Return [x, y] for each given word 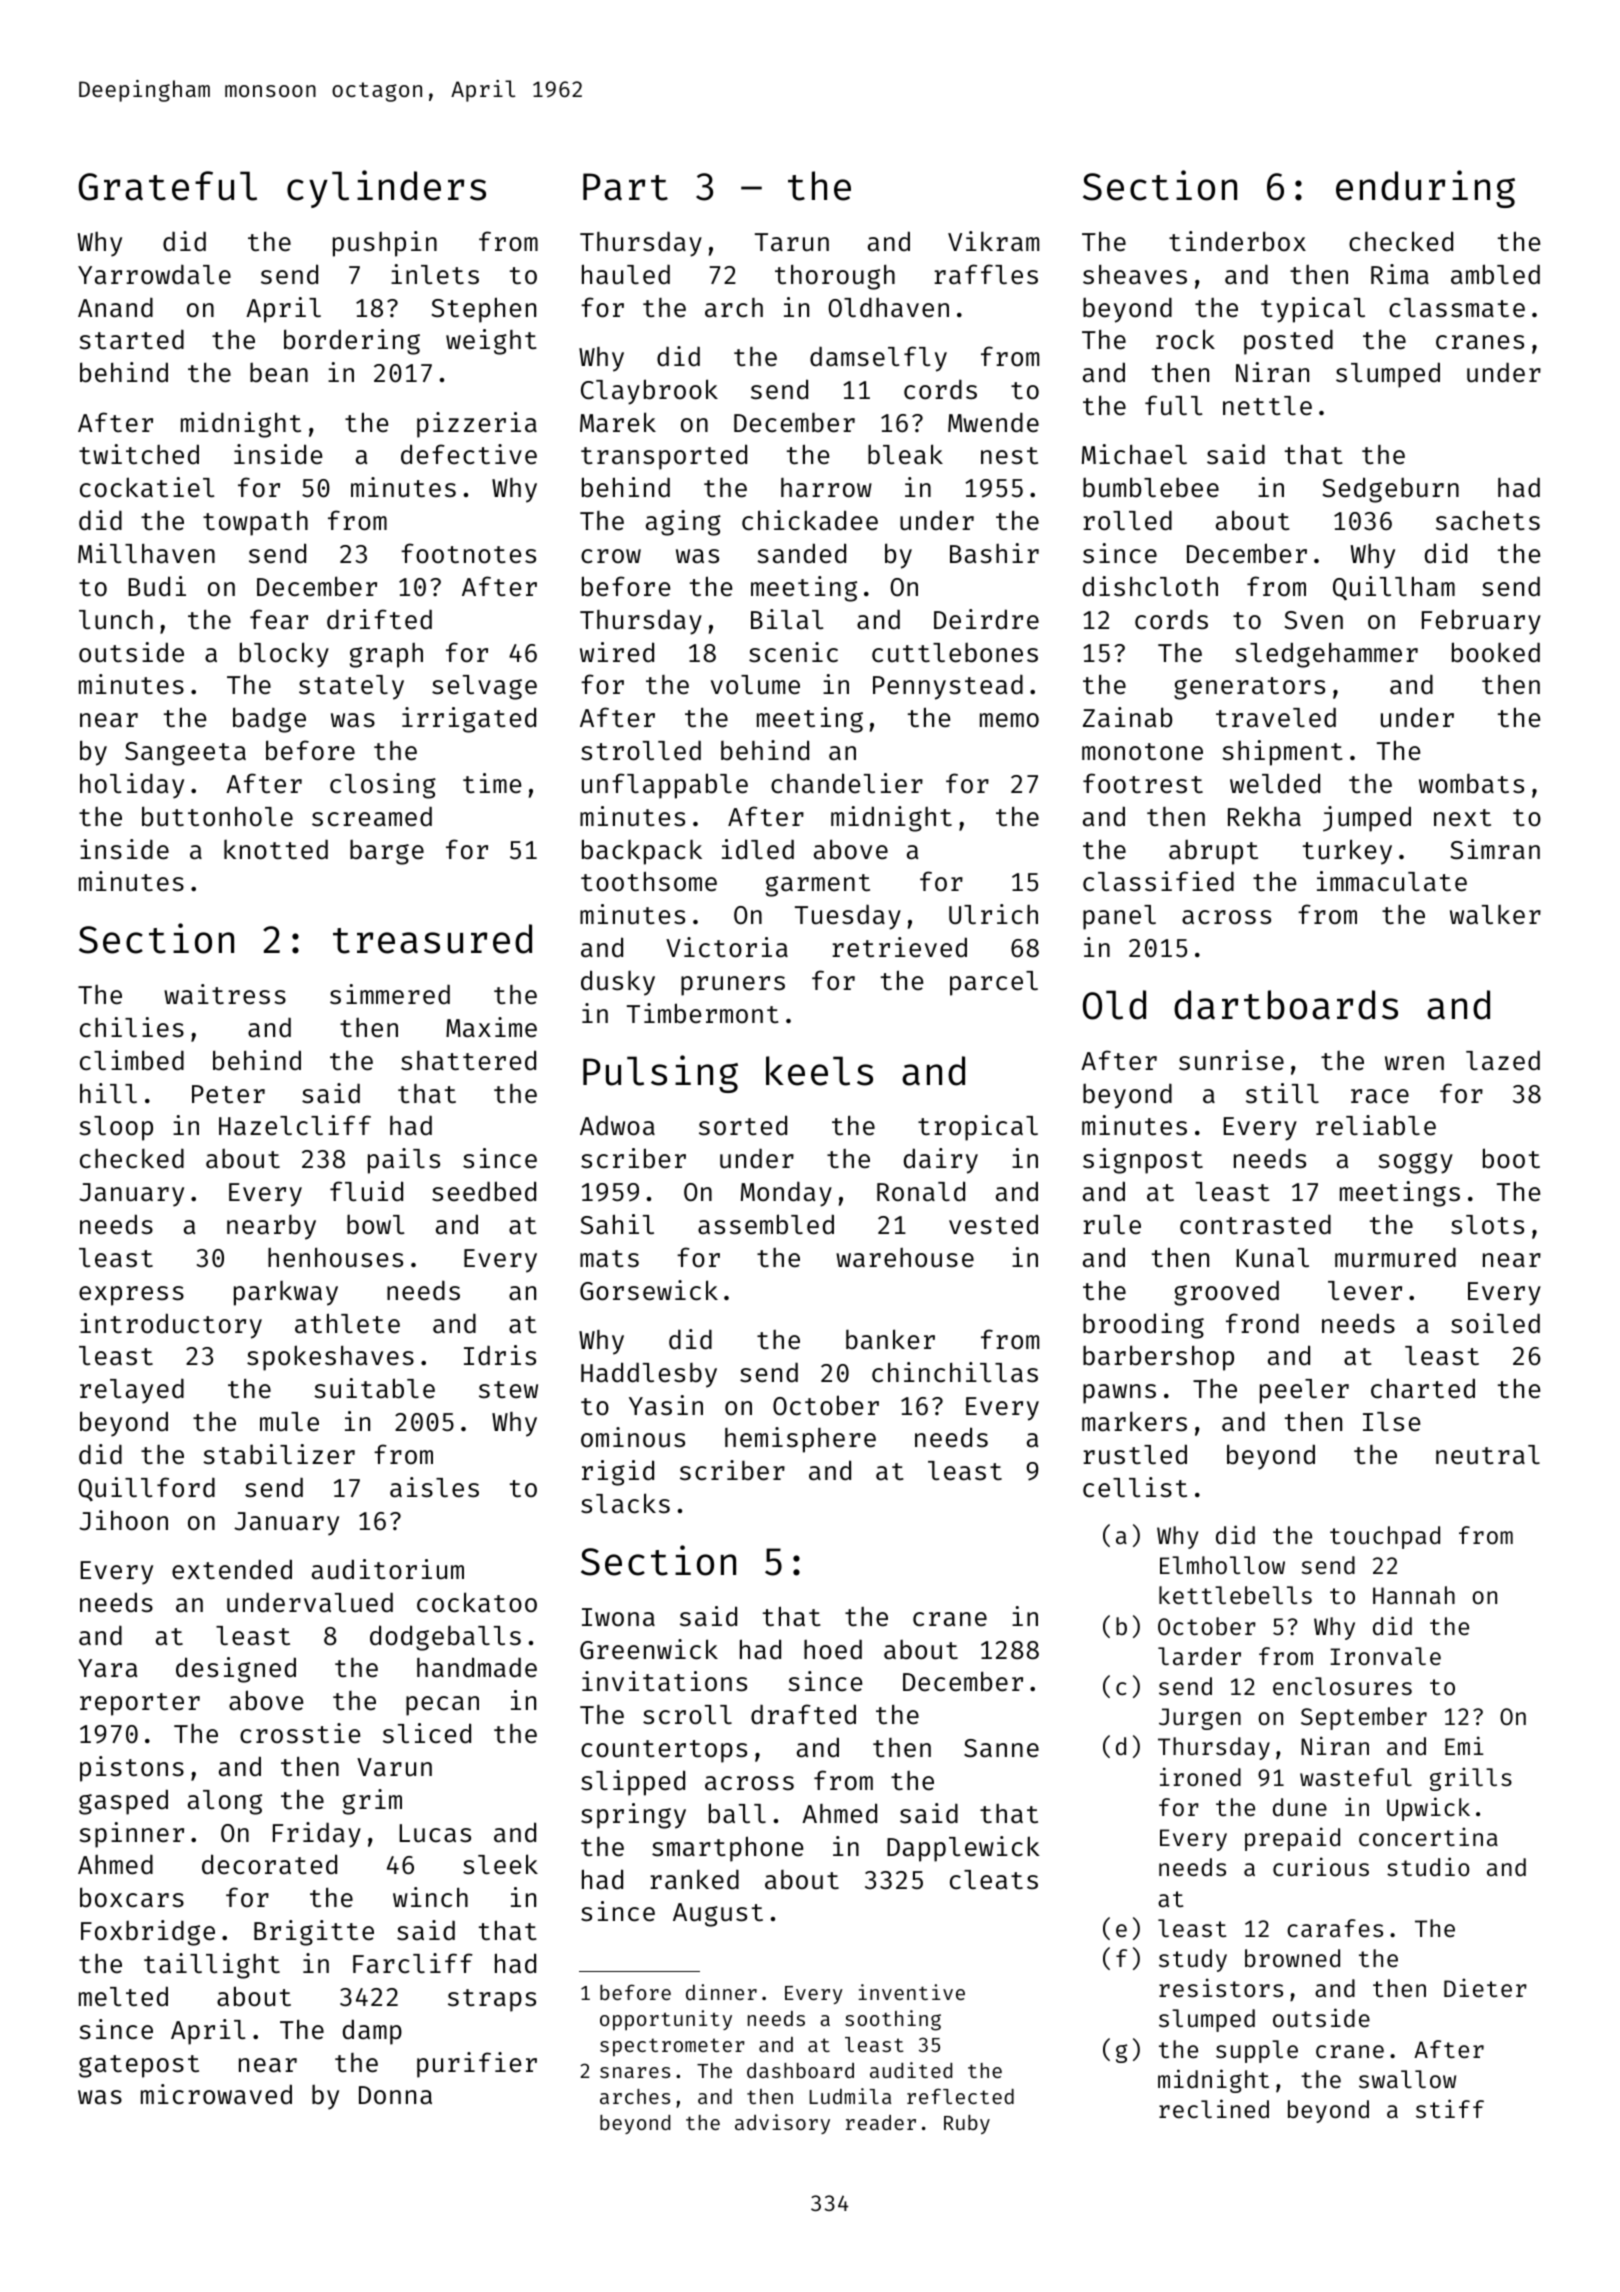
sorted [743, 1125]
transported [664, 457]
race [1380, 1096]
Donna [395, 2095]
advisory [782, 2124]
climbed [132, 1060]
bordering [352, 342]
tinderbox [1237, 241]
